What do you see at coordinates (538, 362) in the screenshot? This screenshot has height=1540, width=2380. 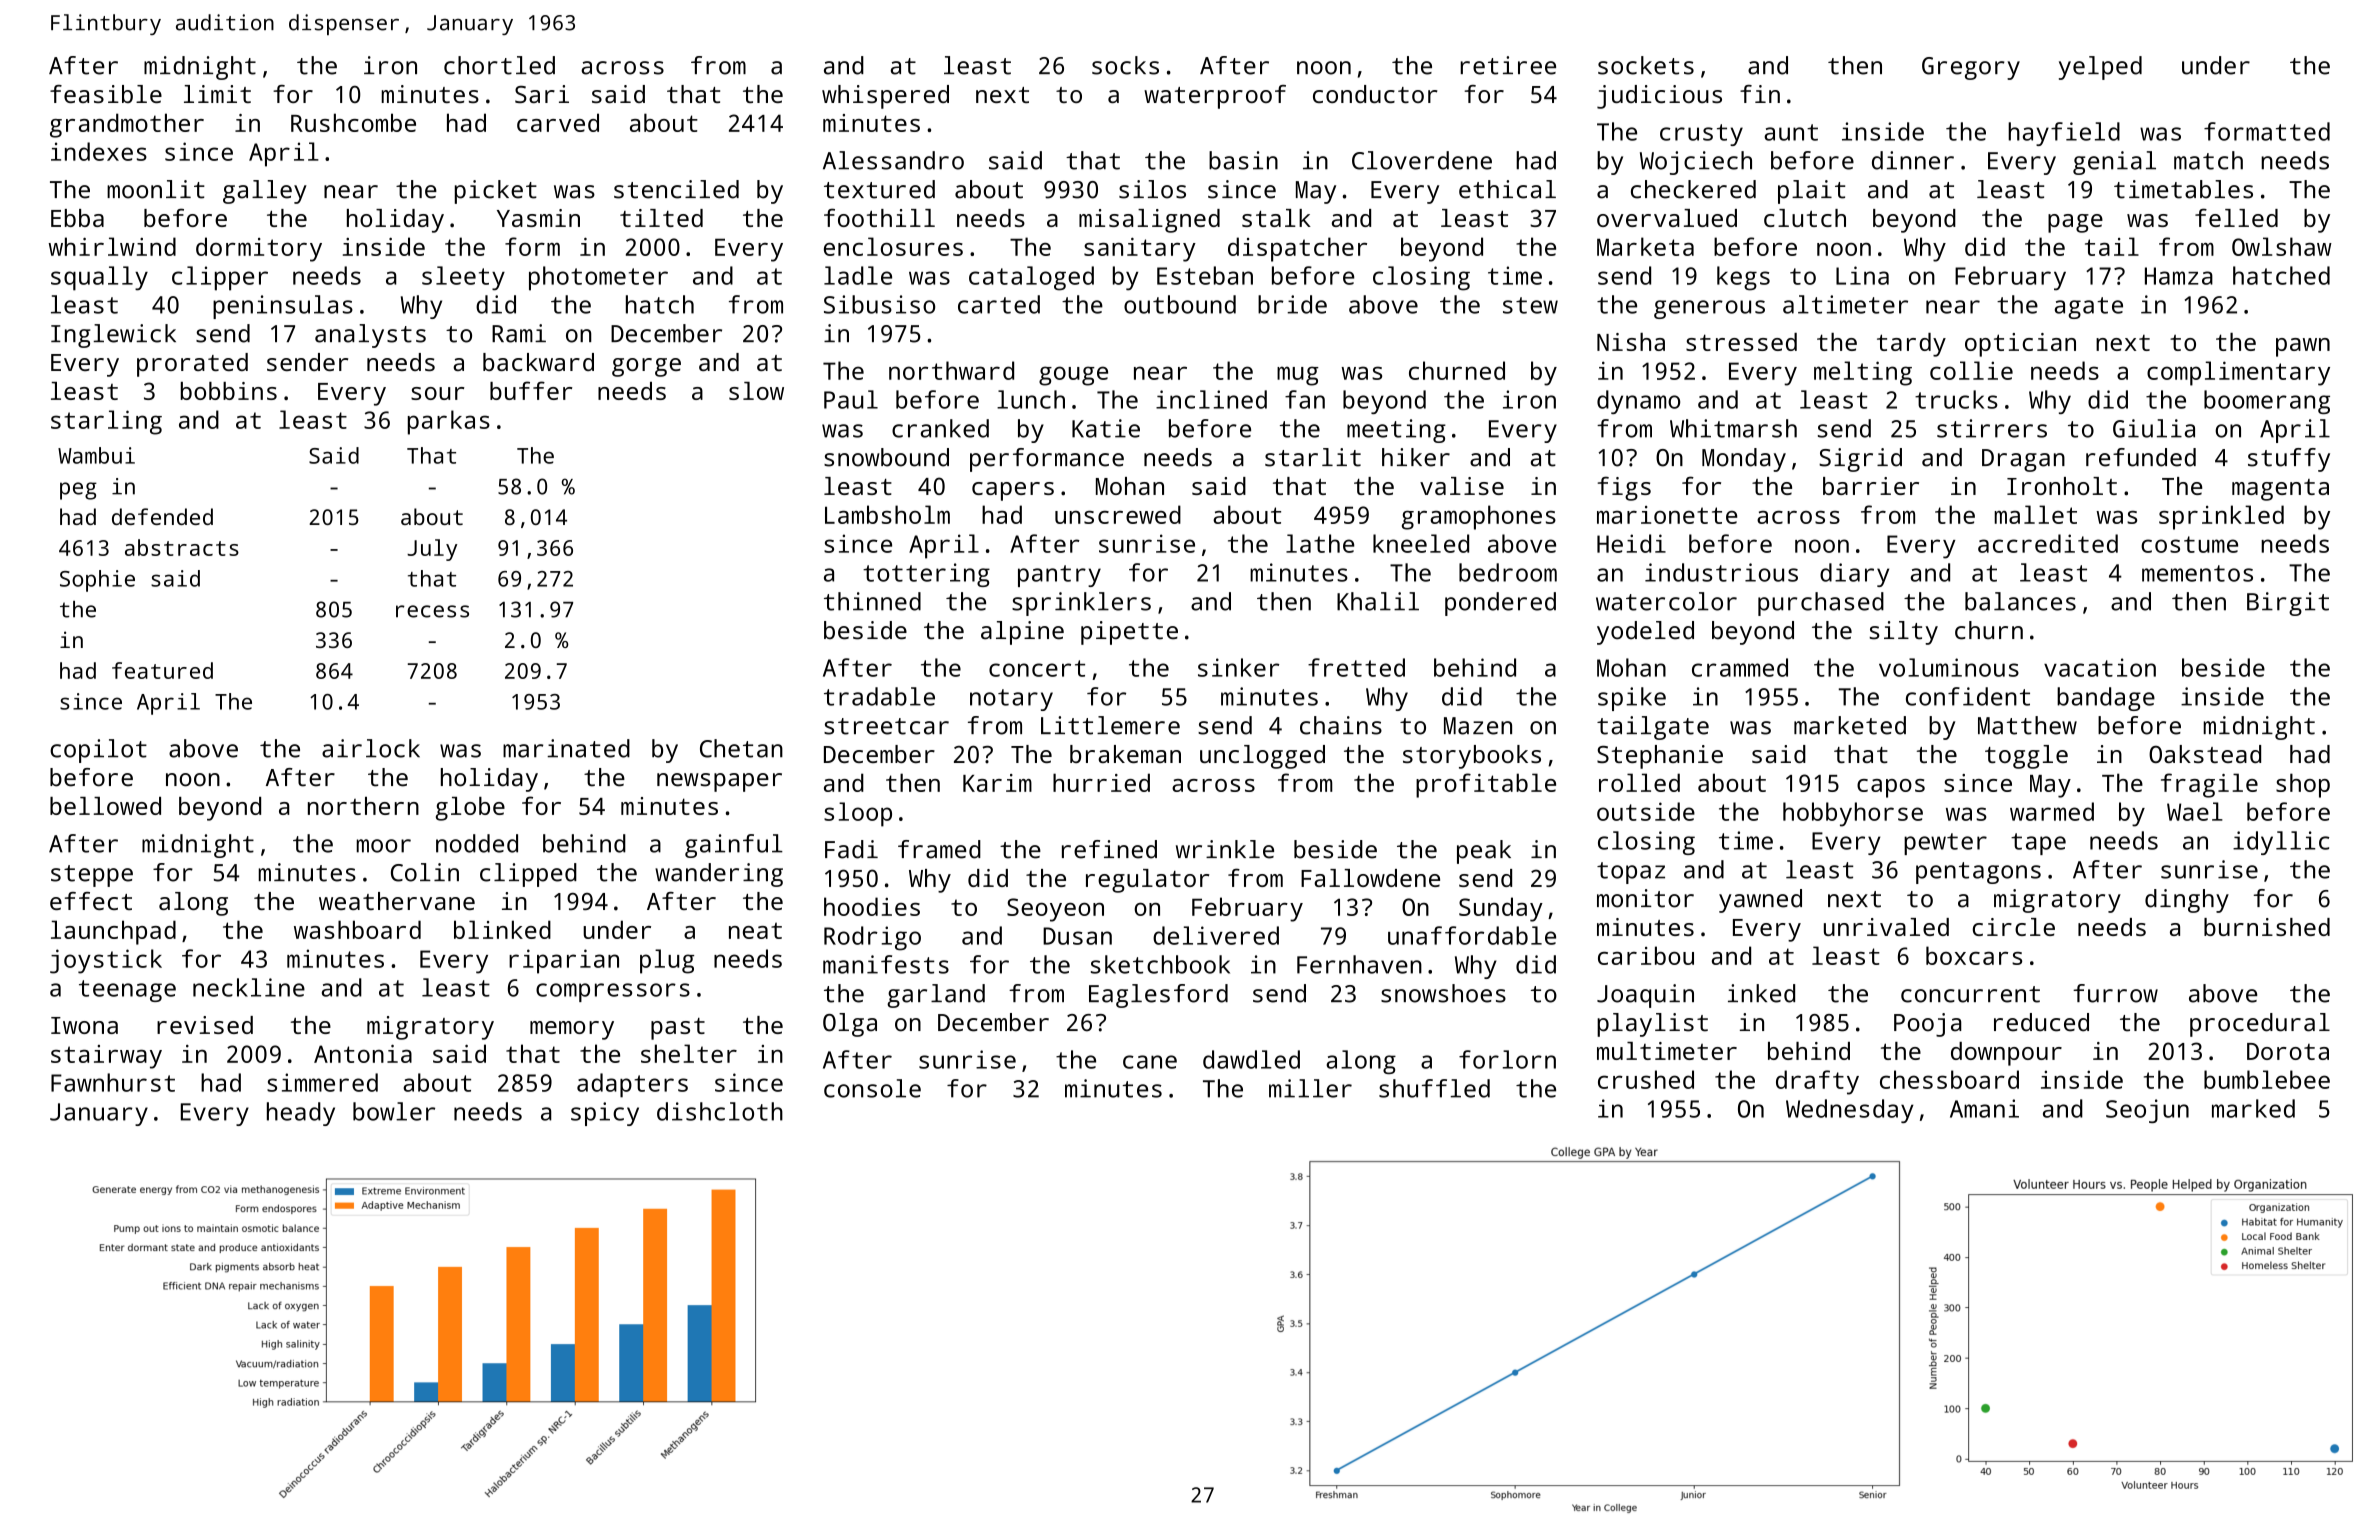 I see `backward` at bounding box center [538, 362].
